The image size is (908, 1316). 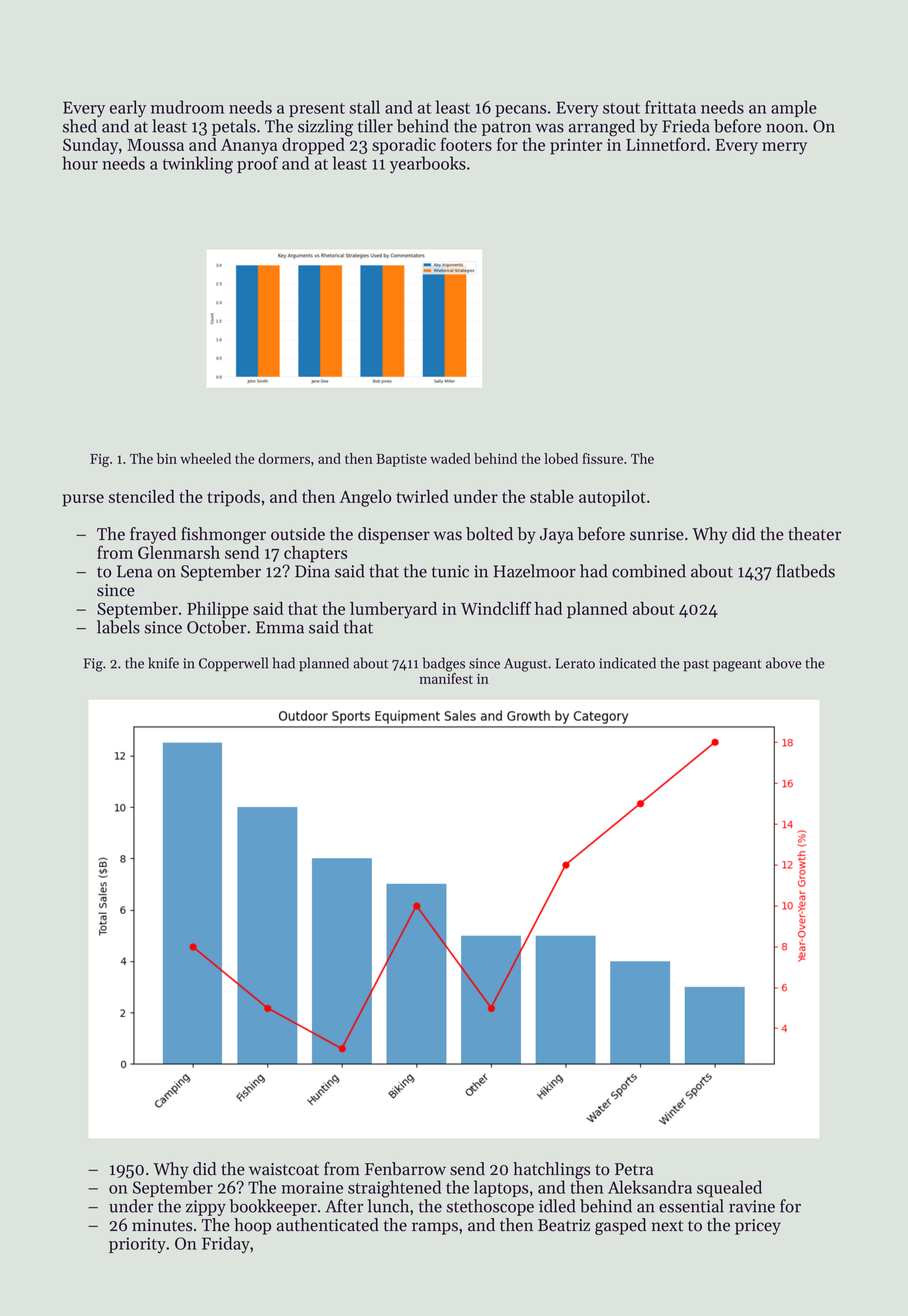 I want to click on pricey, so click(x=758, y=1227).
